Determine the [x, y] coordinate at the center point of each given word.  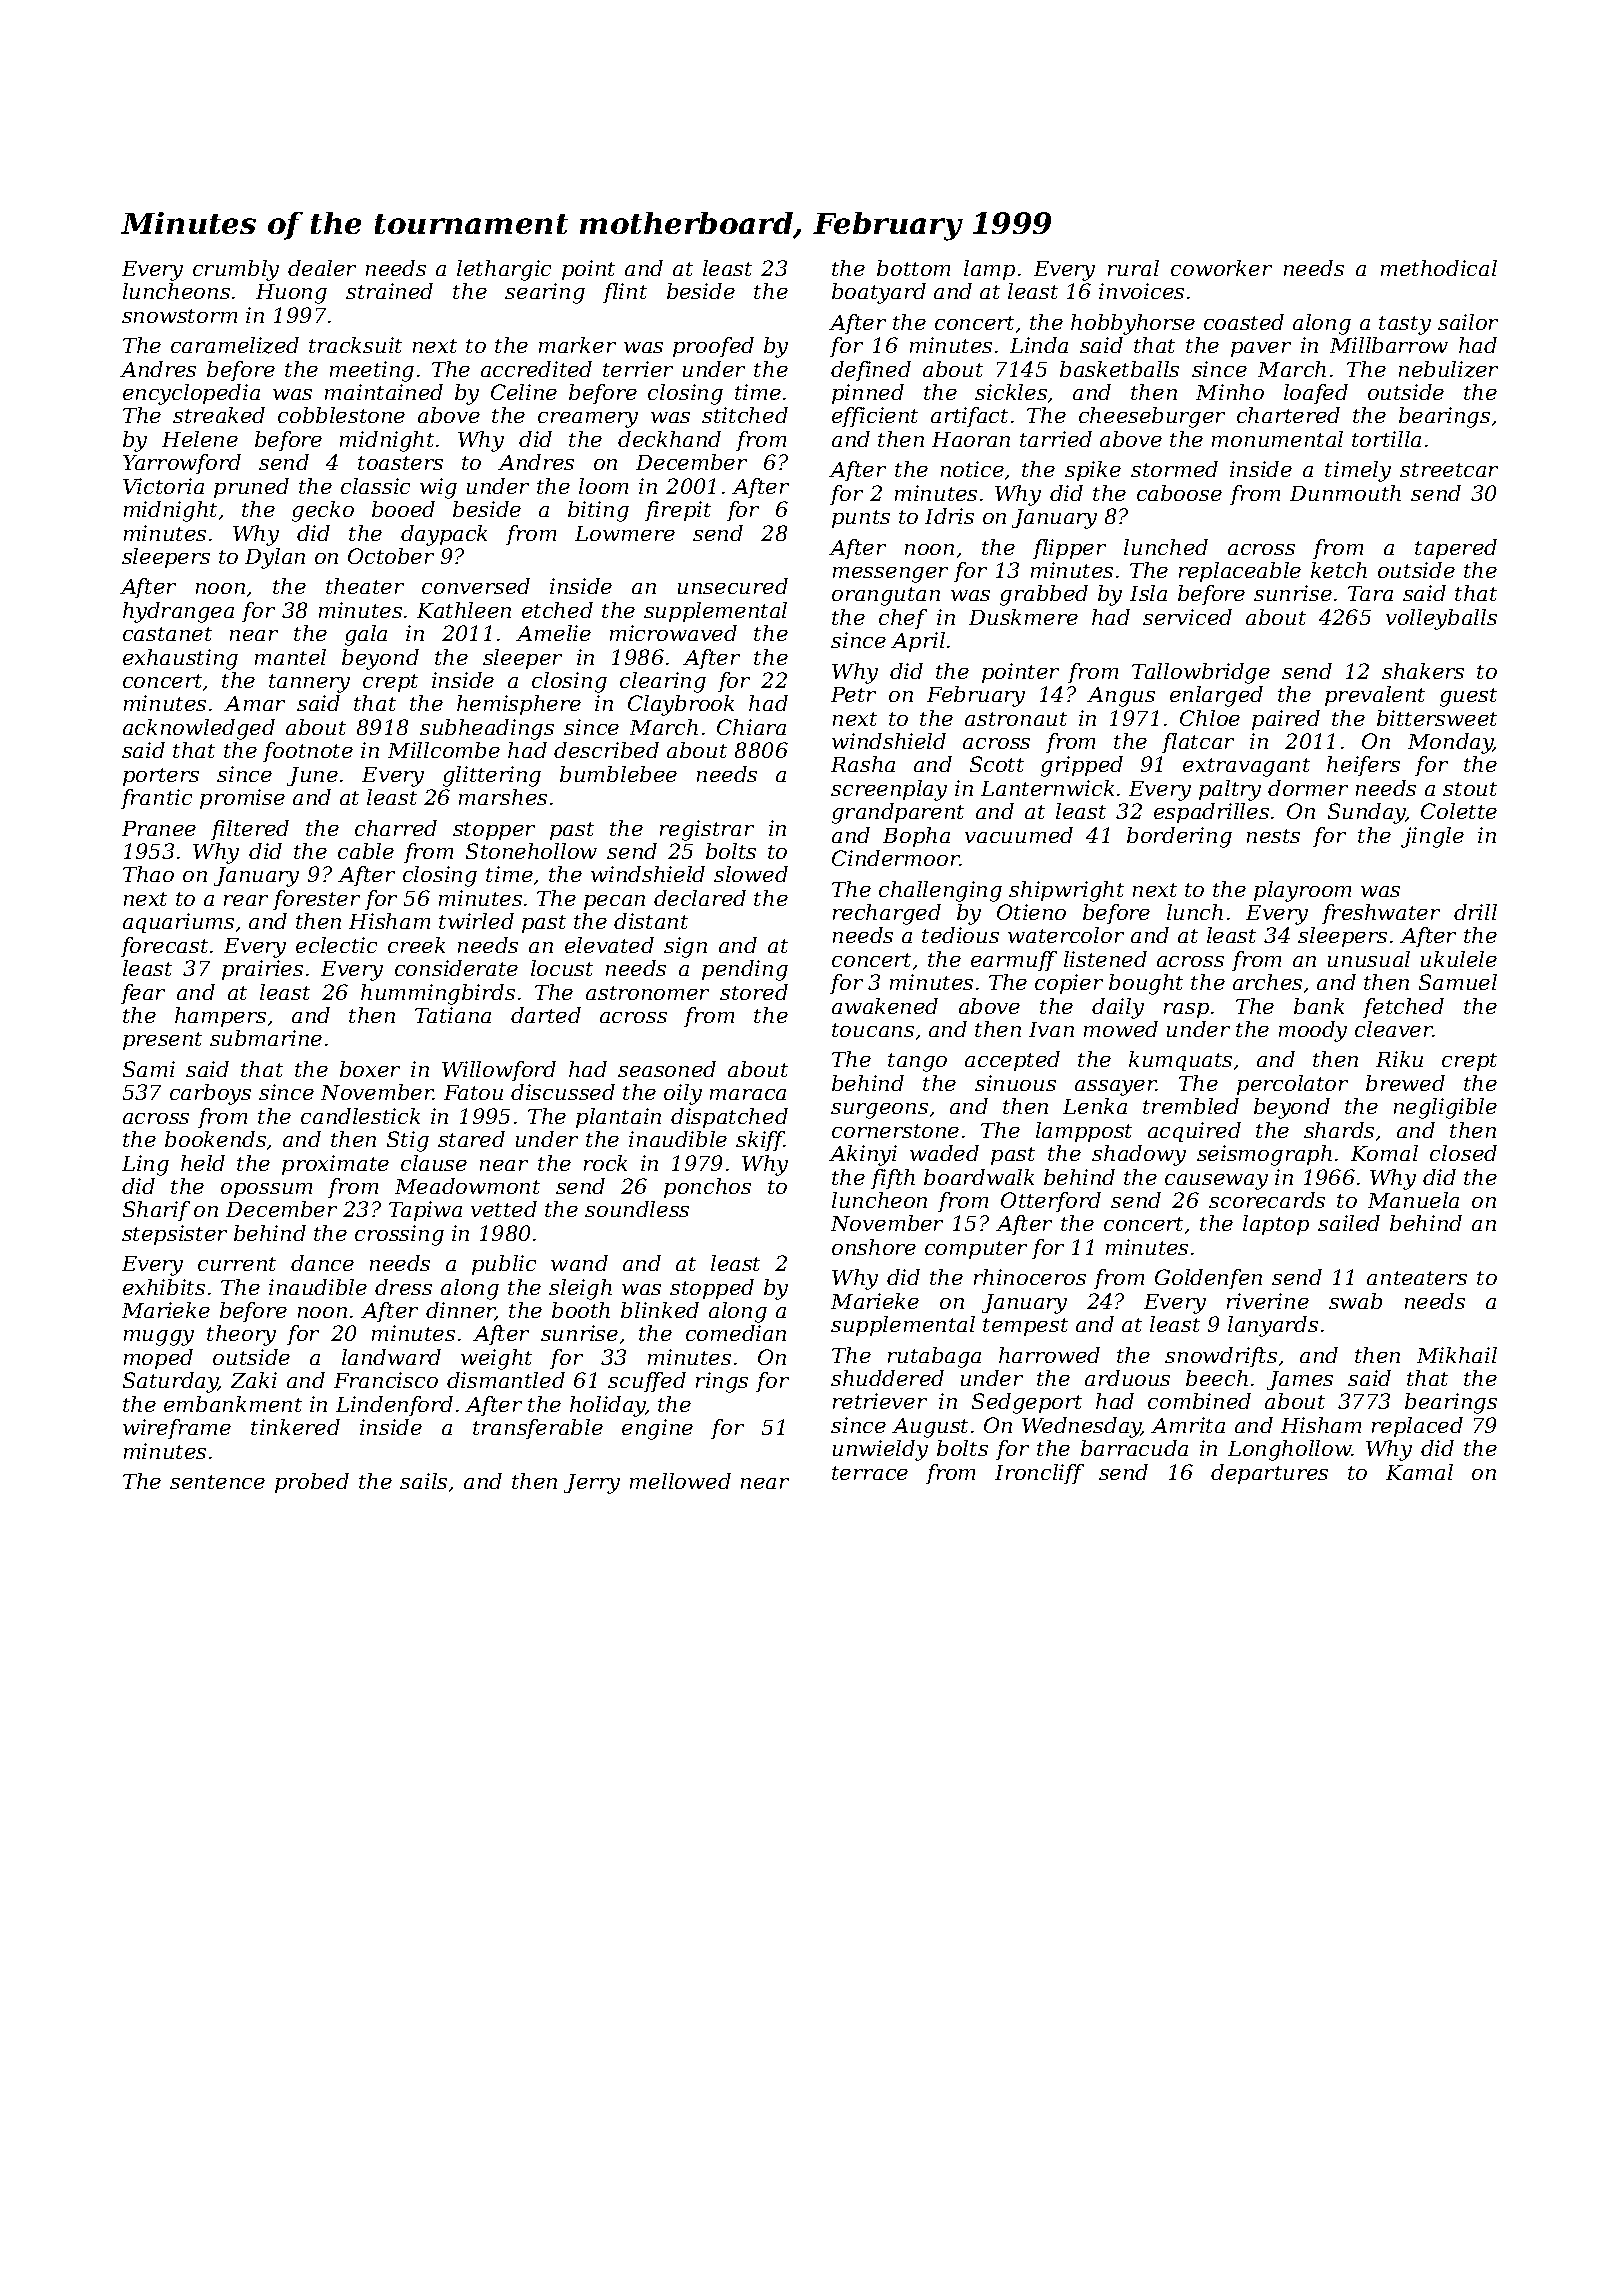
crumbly [236, 270]
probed [312, 1483]
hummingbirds [438, 994]
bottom [913, 268]
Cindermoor [896, 858]
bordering [1179, 837]
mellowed [680, 1481]
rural [1133, 268]
